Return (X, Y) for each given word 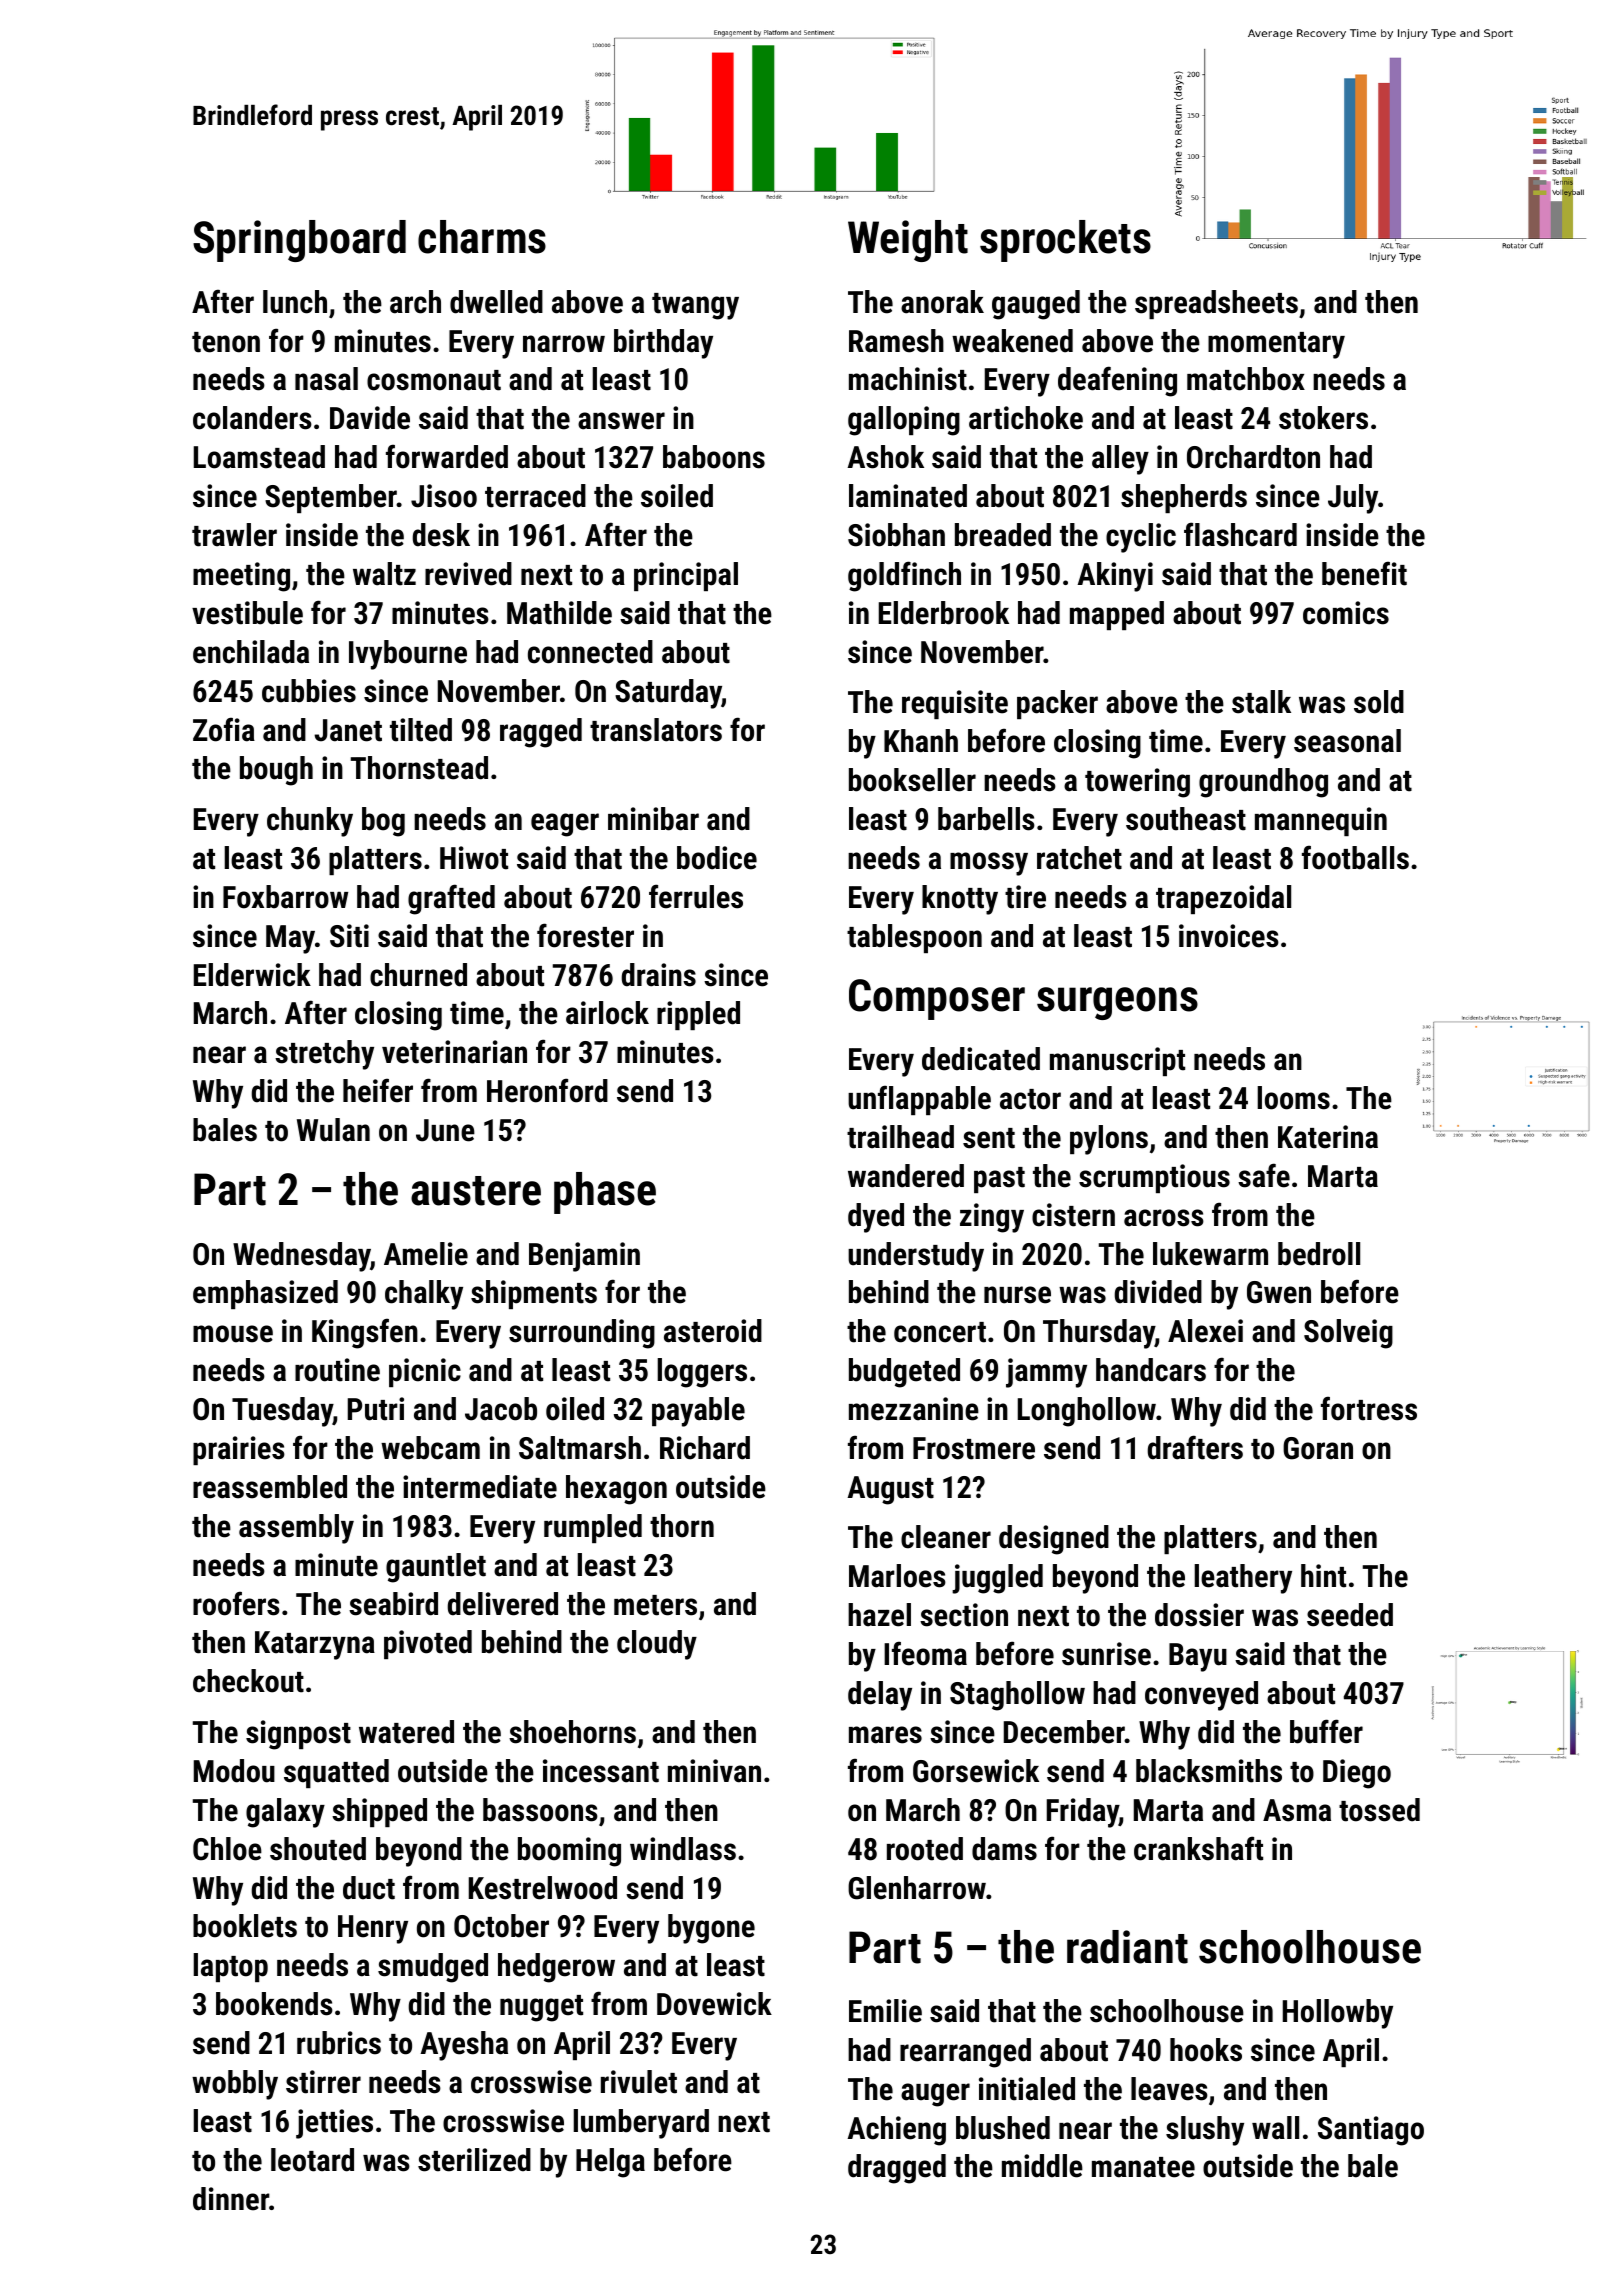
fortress (1369, 1408)
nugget (541, 2008)
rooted (925, 1849)
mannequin (1321, 821)
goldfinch (904, 576)
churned (418, 975)
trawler (234, 535)
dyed (876, 1218)
